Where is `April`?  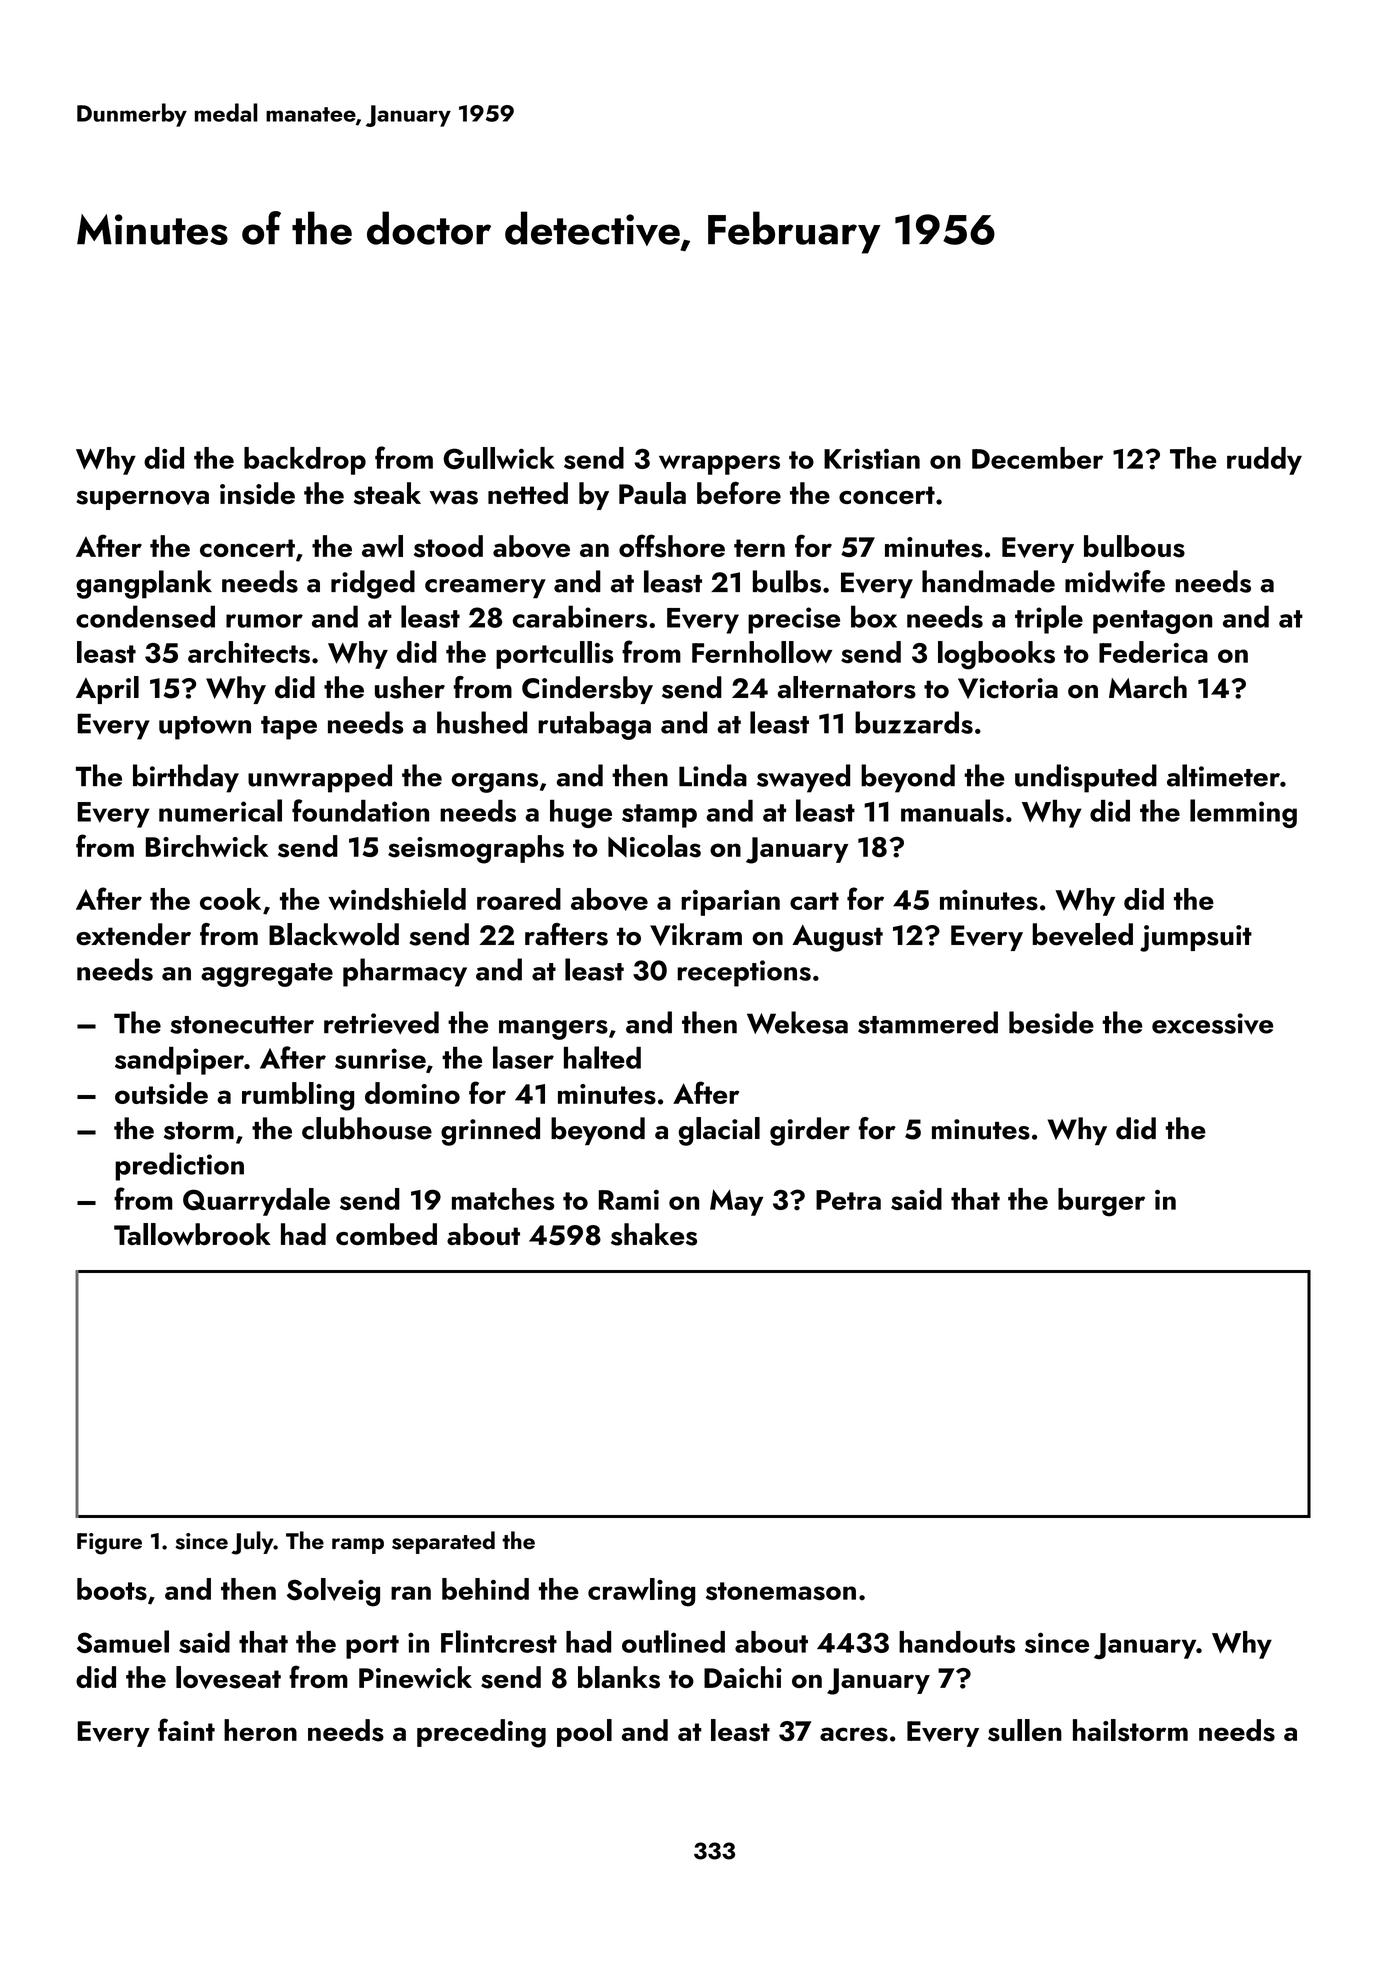 April is located at coordinates (107, 690).
